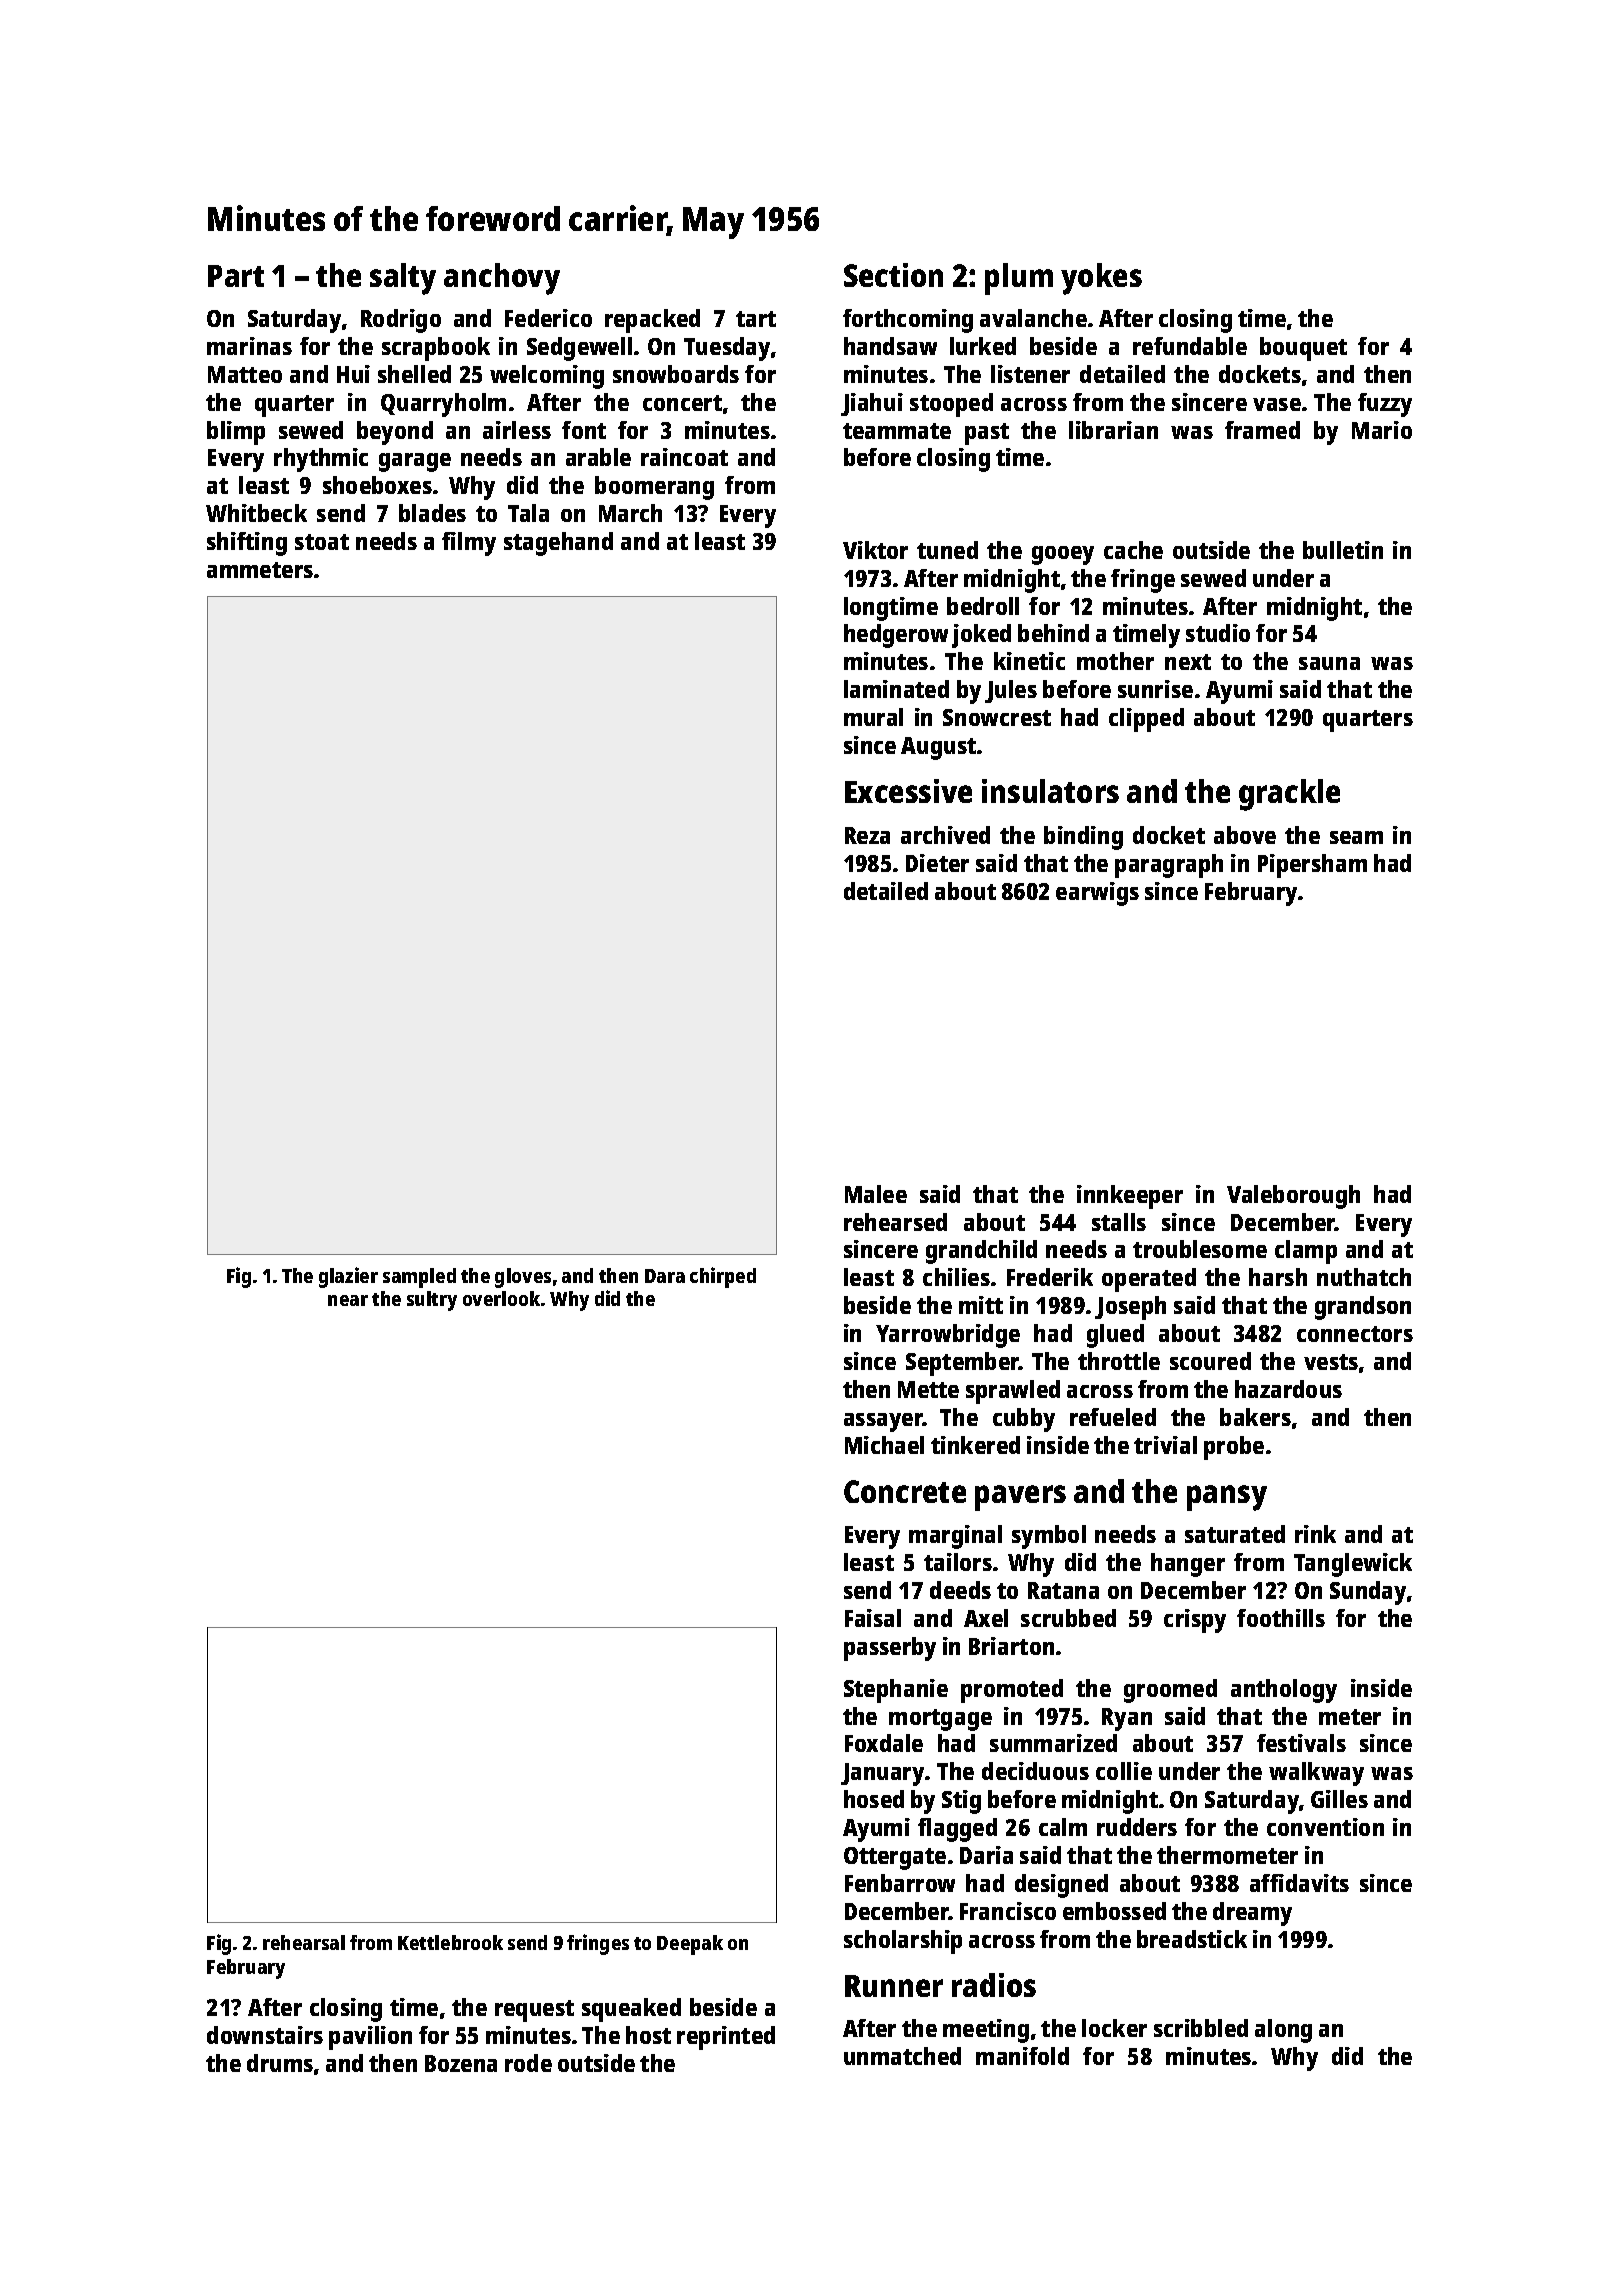 This screenshot has width=1620, height=2292. What do you see at coordinates (523, 1278) in the screenshot?
I see `gloves` at bounding box center [523, 1278].
